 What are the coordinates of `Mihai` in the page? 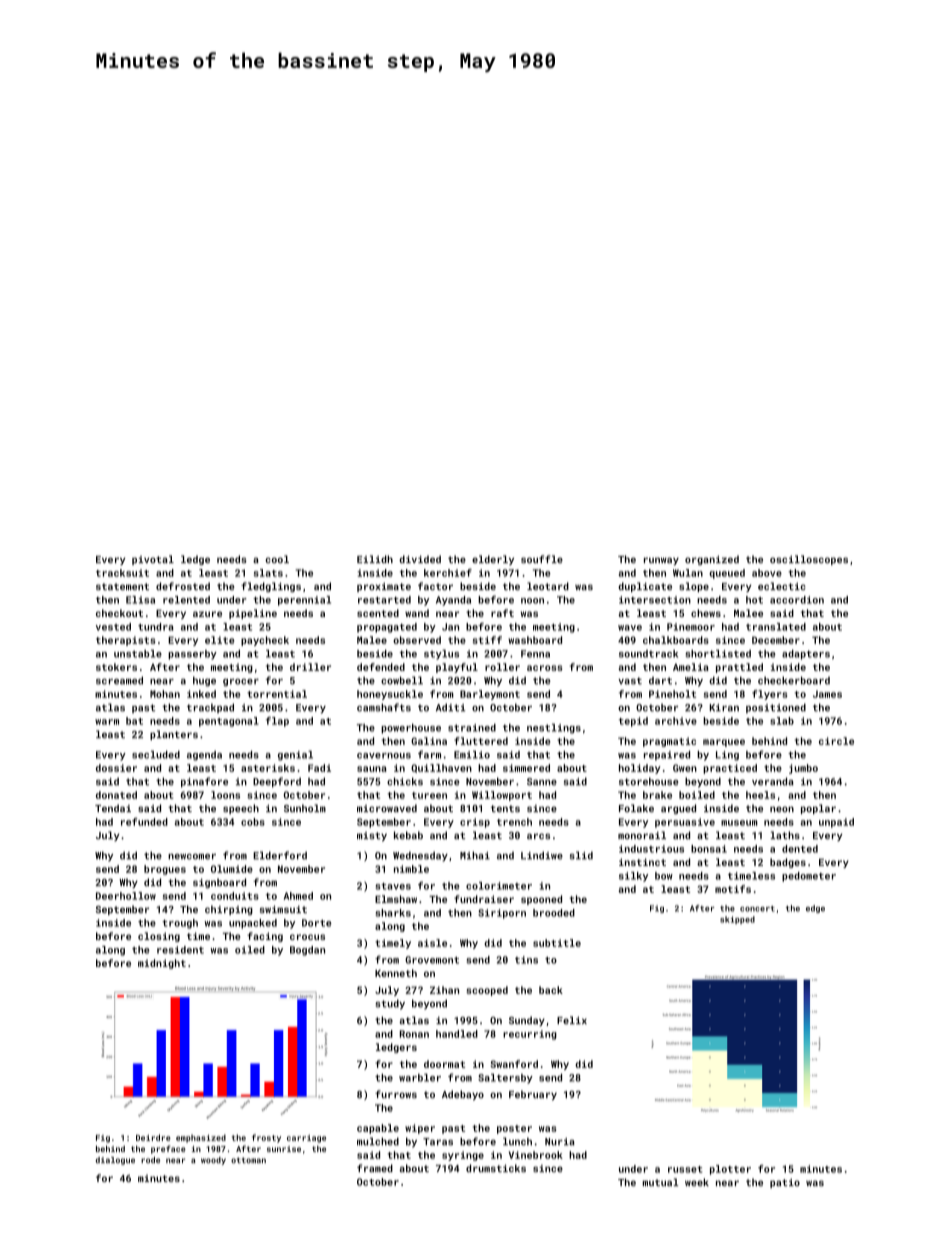 It's located at (475, 855).
